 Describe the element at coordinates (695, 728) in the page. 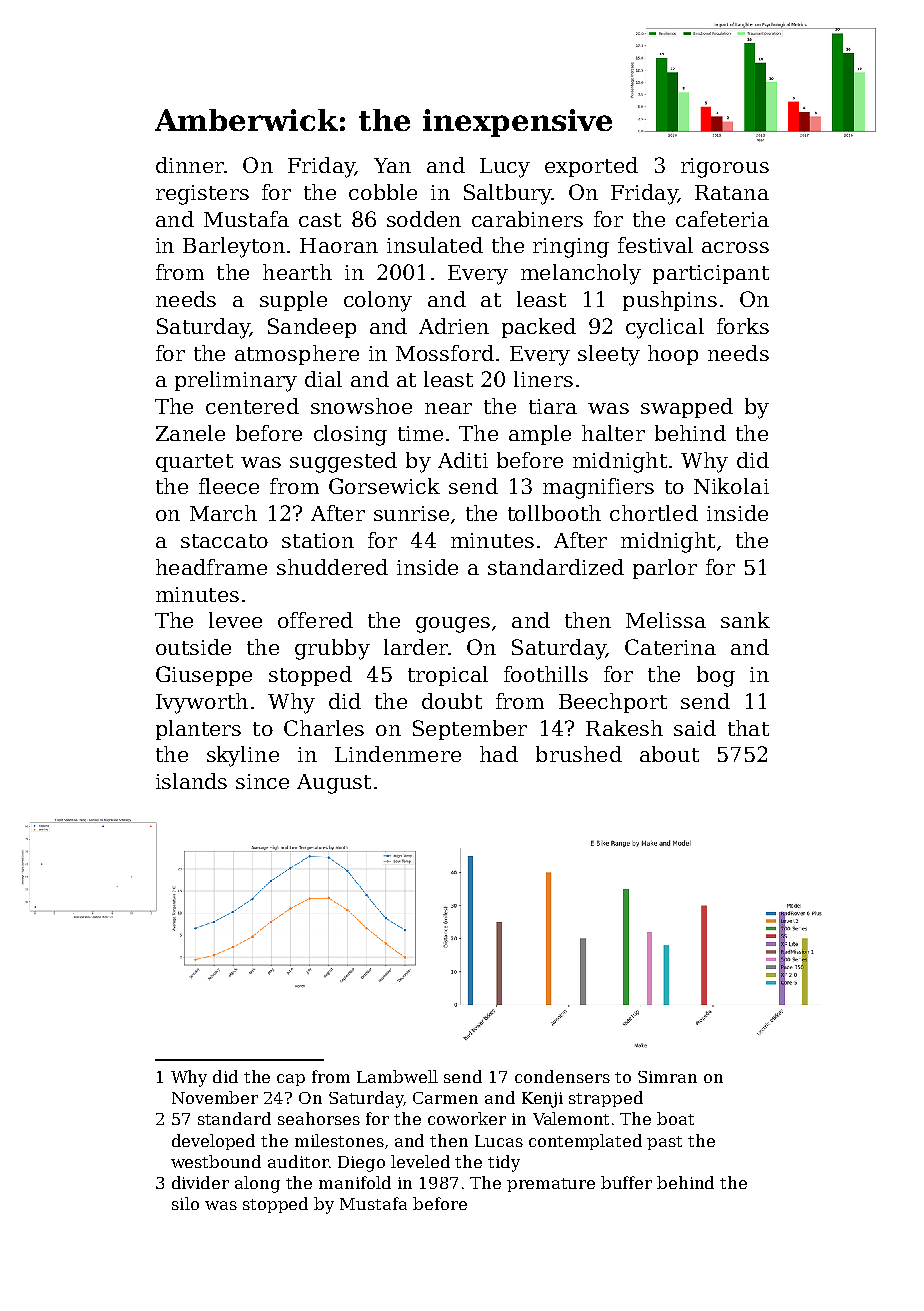

I see `said` at that location.
